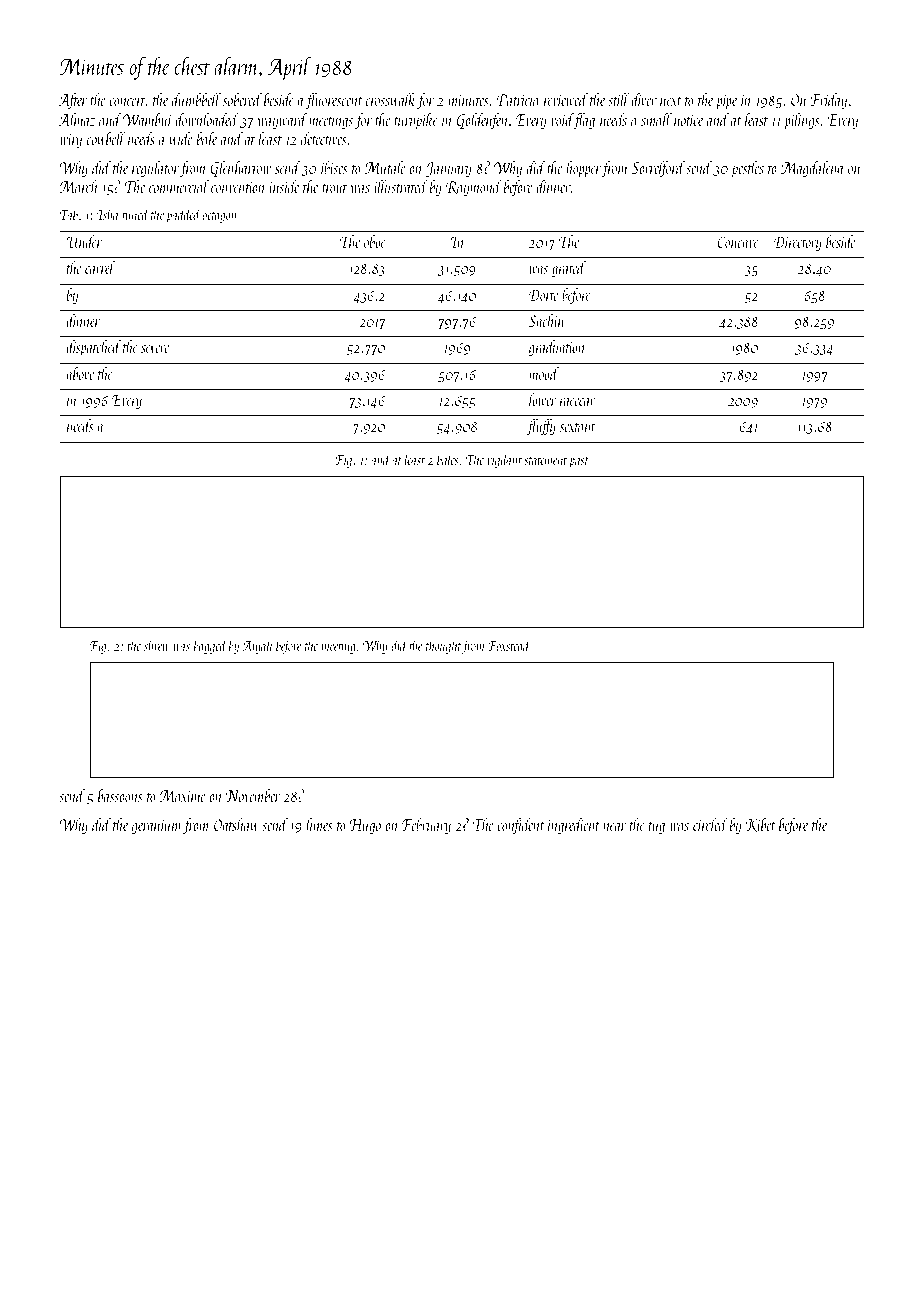 Image resolution: width=924 pixels, height=1308 pixels. What do you see at coordinates (240, 169) in the document?
I see `Glenharrow` at bounding box center [240, 169].
